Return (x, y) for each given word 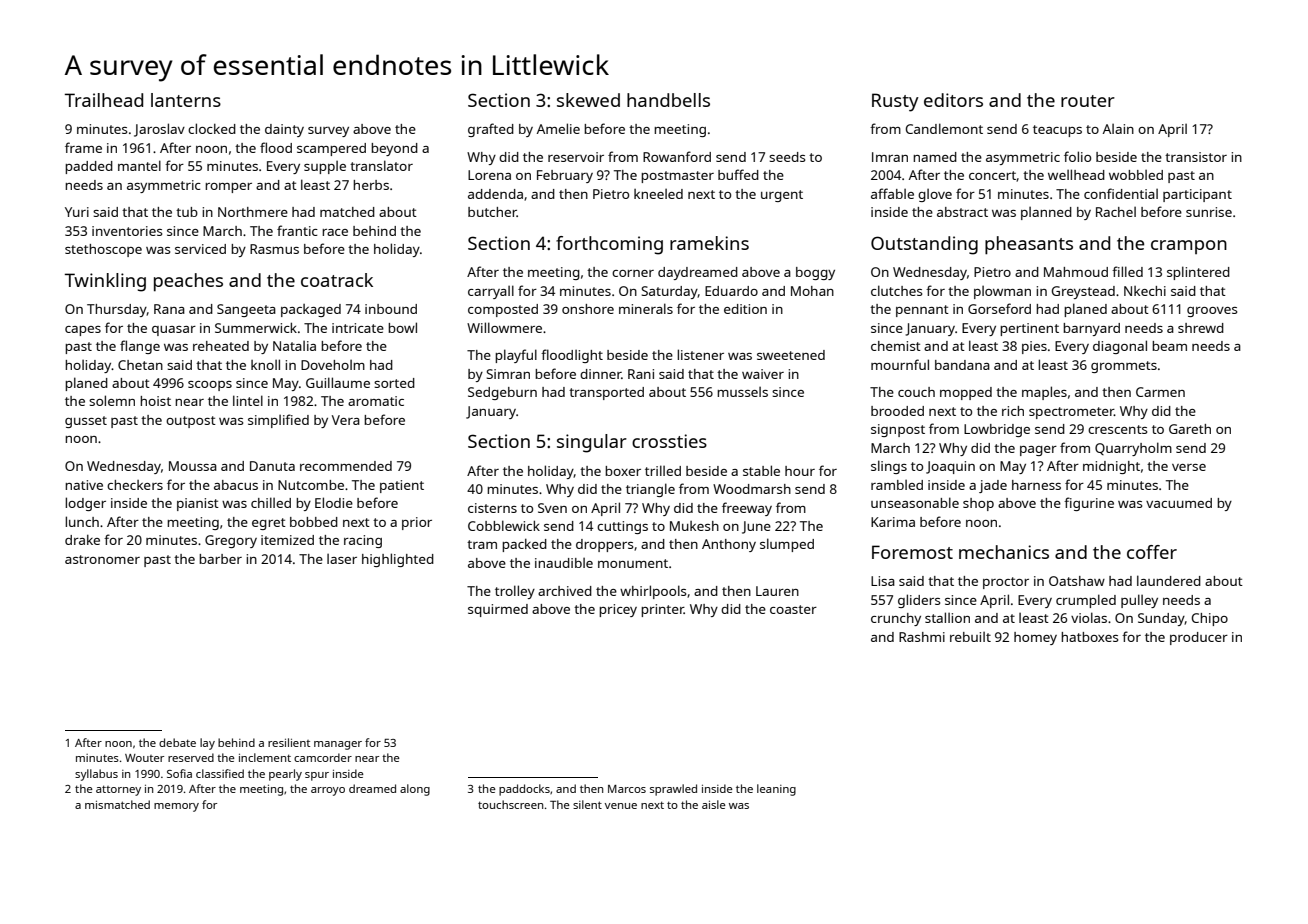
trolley (515, 592)
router (1088, 101)
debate (177, 742)
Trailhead (104, 100)
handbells (668, 100)
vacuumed (1179, 503)
